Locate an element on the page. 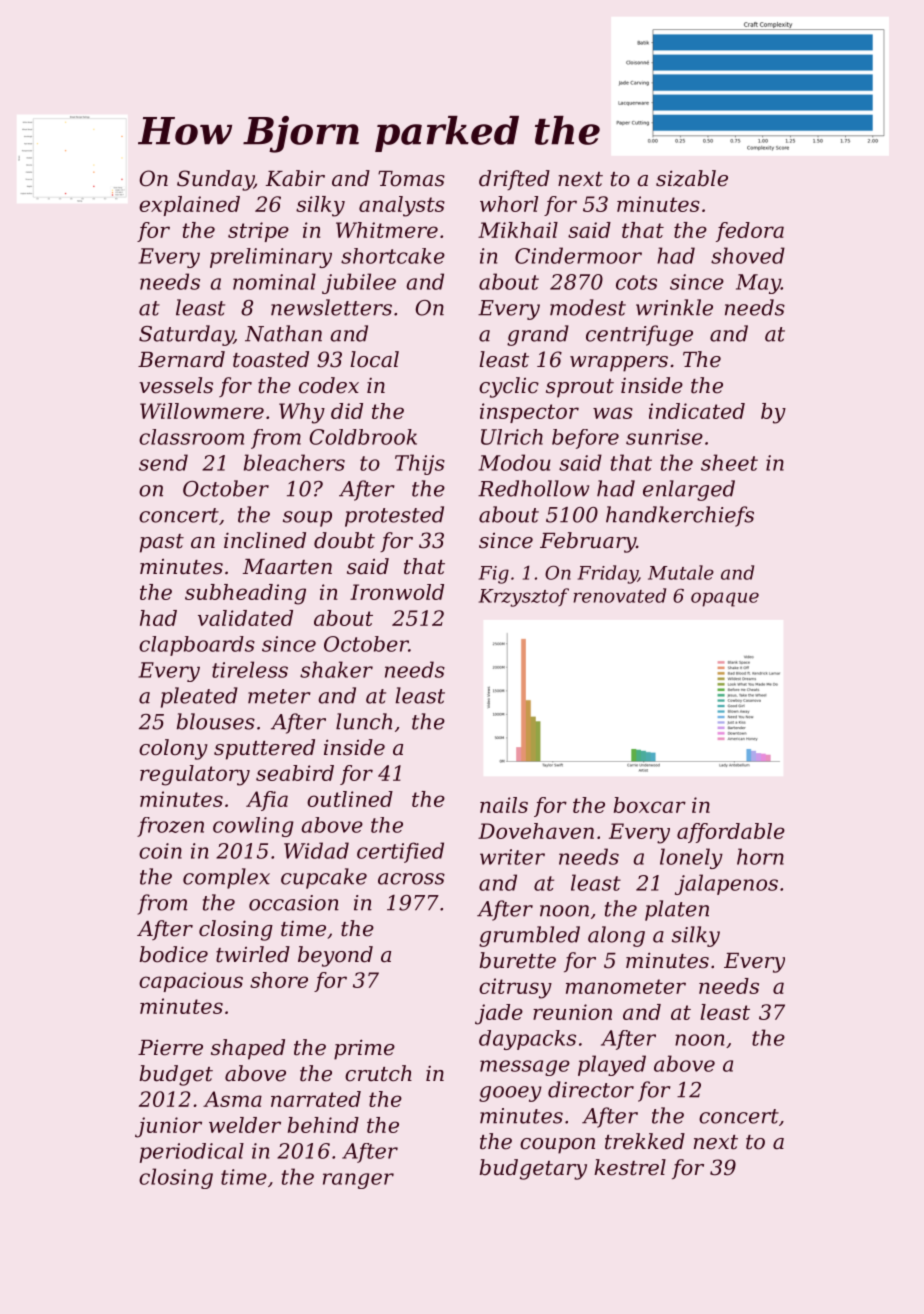 This page has width=924, height=1314. local is located at coordinates (374, 359).
